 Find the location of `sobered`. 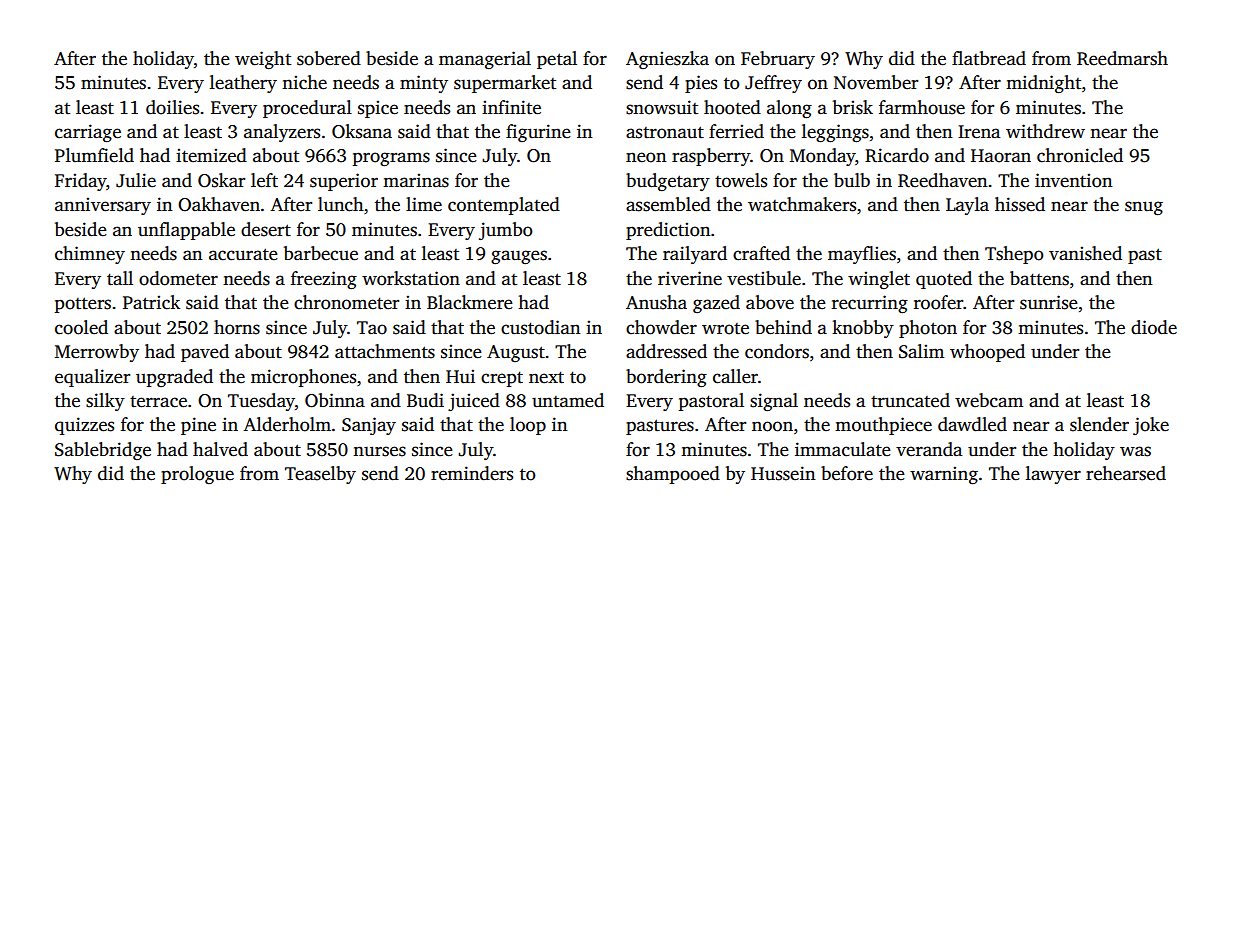

sobered is located at coordinates (329, 58).
